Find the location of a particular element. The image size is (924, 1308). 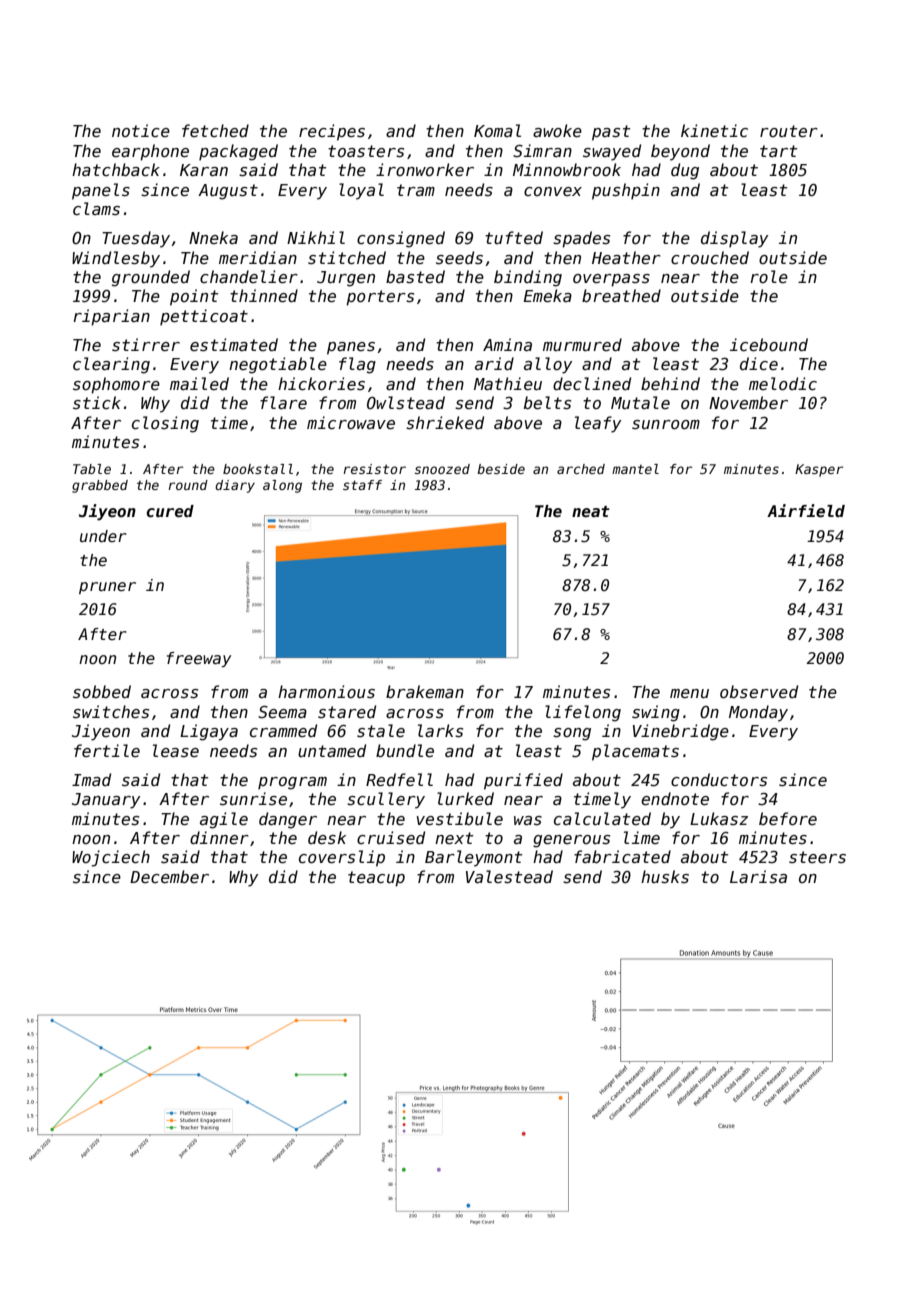

Wojciech is located at coordinates (111, 858).
